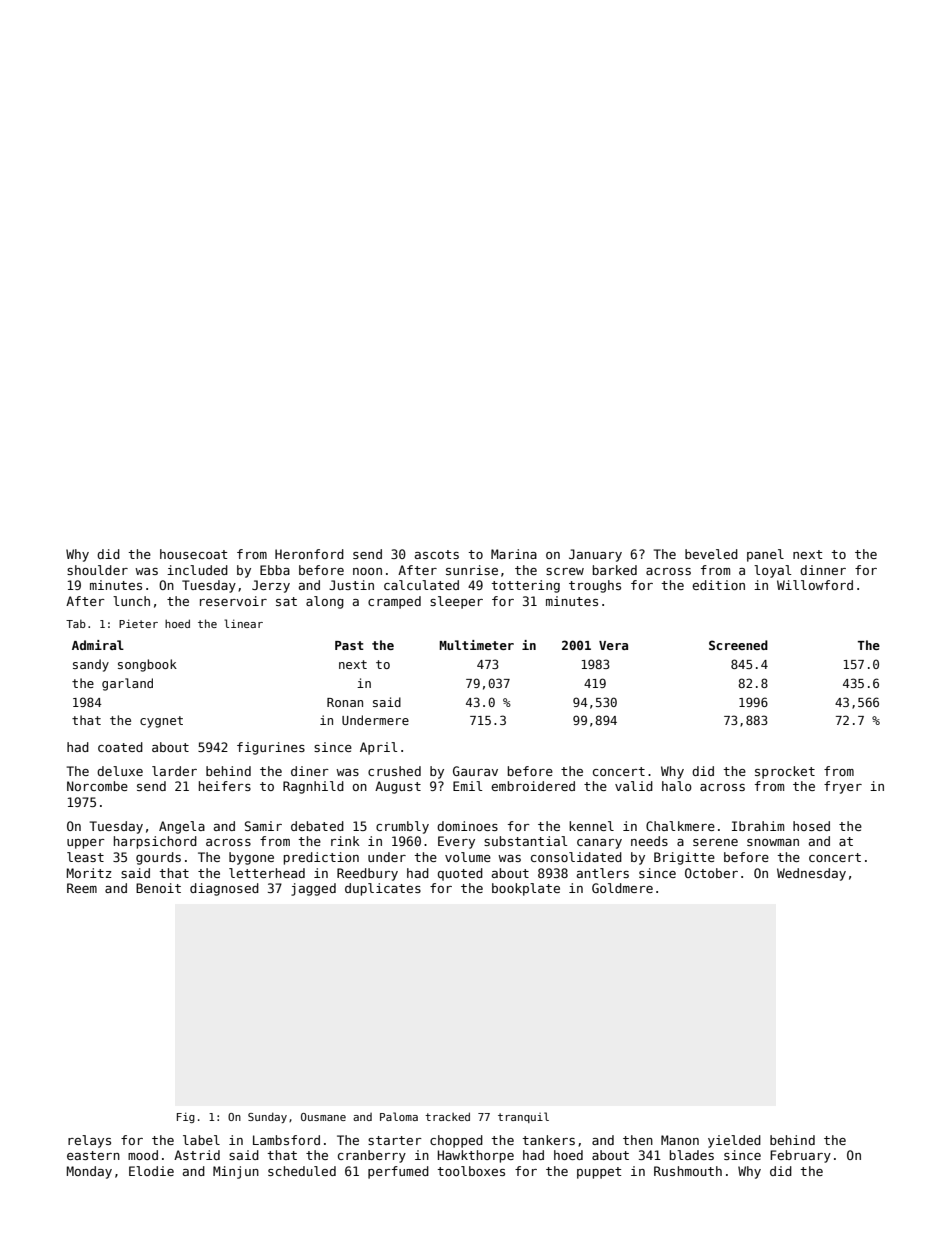 This screenshot has width=952, height=1233. Describe the element at coordinates (599, 1173) in the screenshot. I see `puppet` at that location.
